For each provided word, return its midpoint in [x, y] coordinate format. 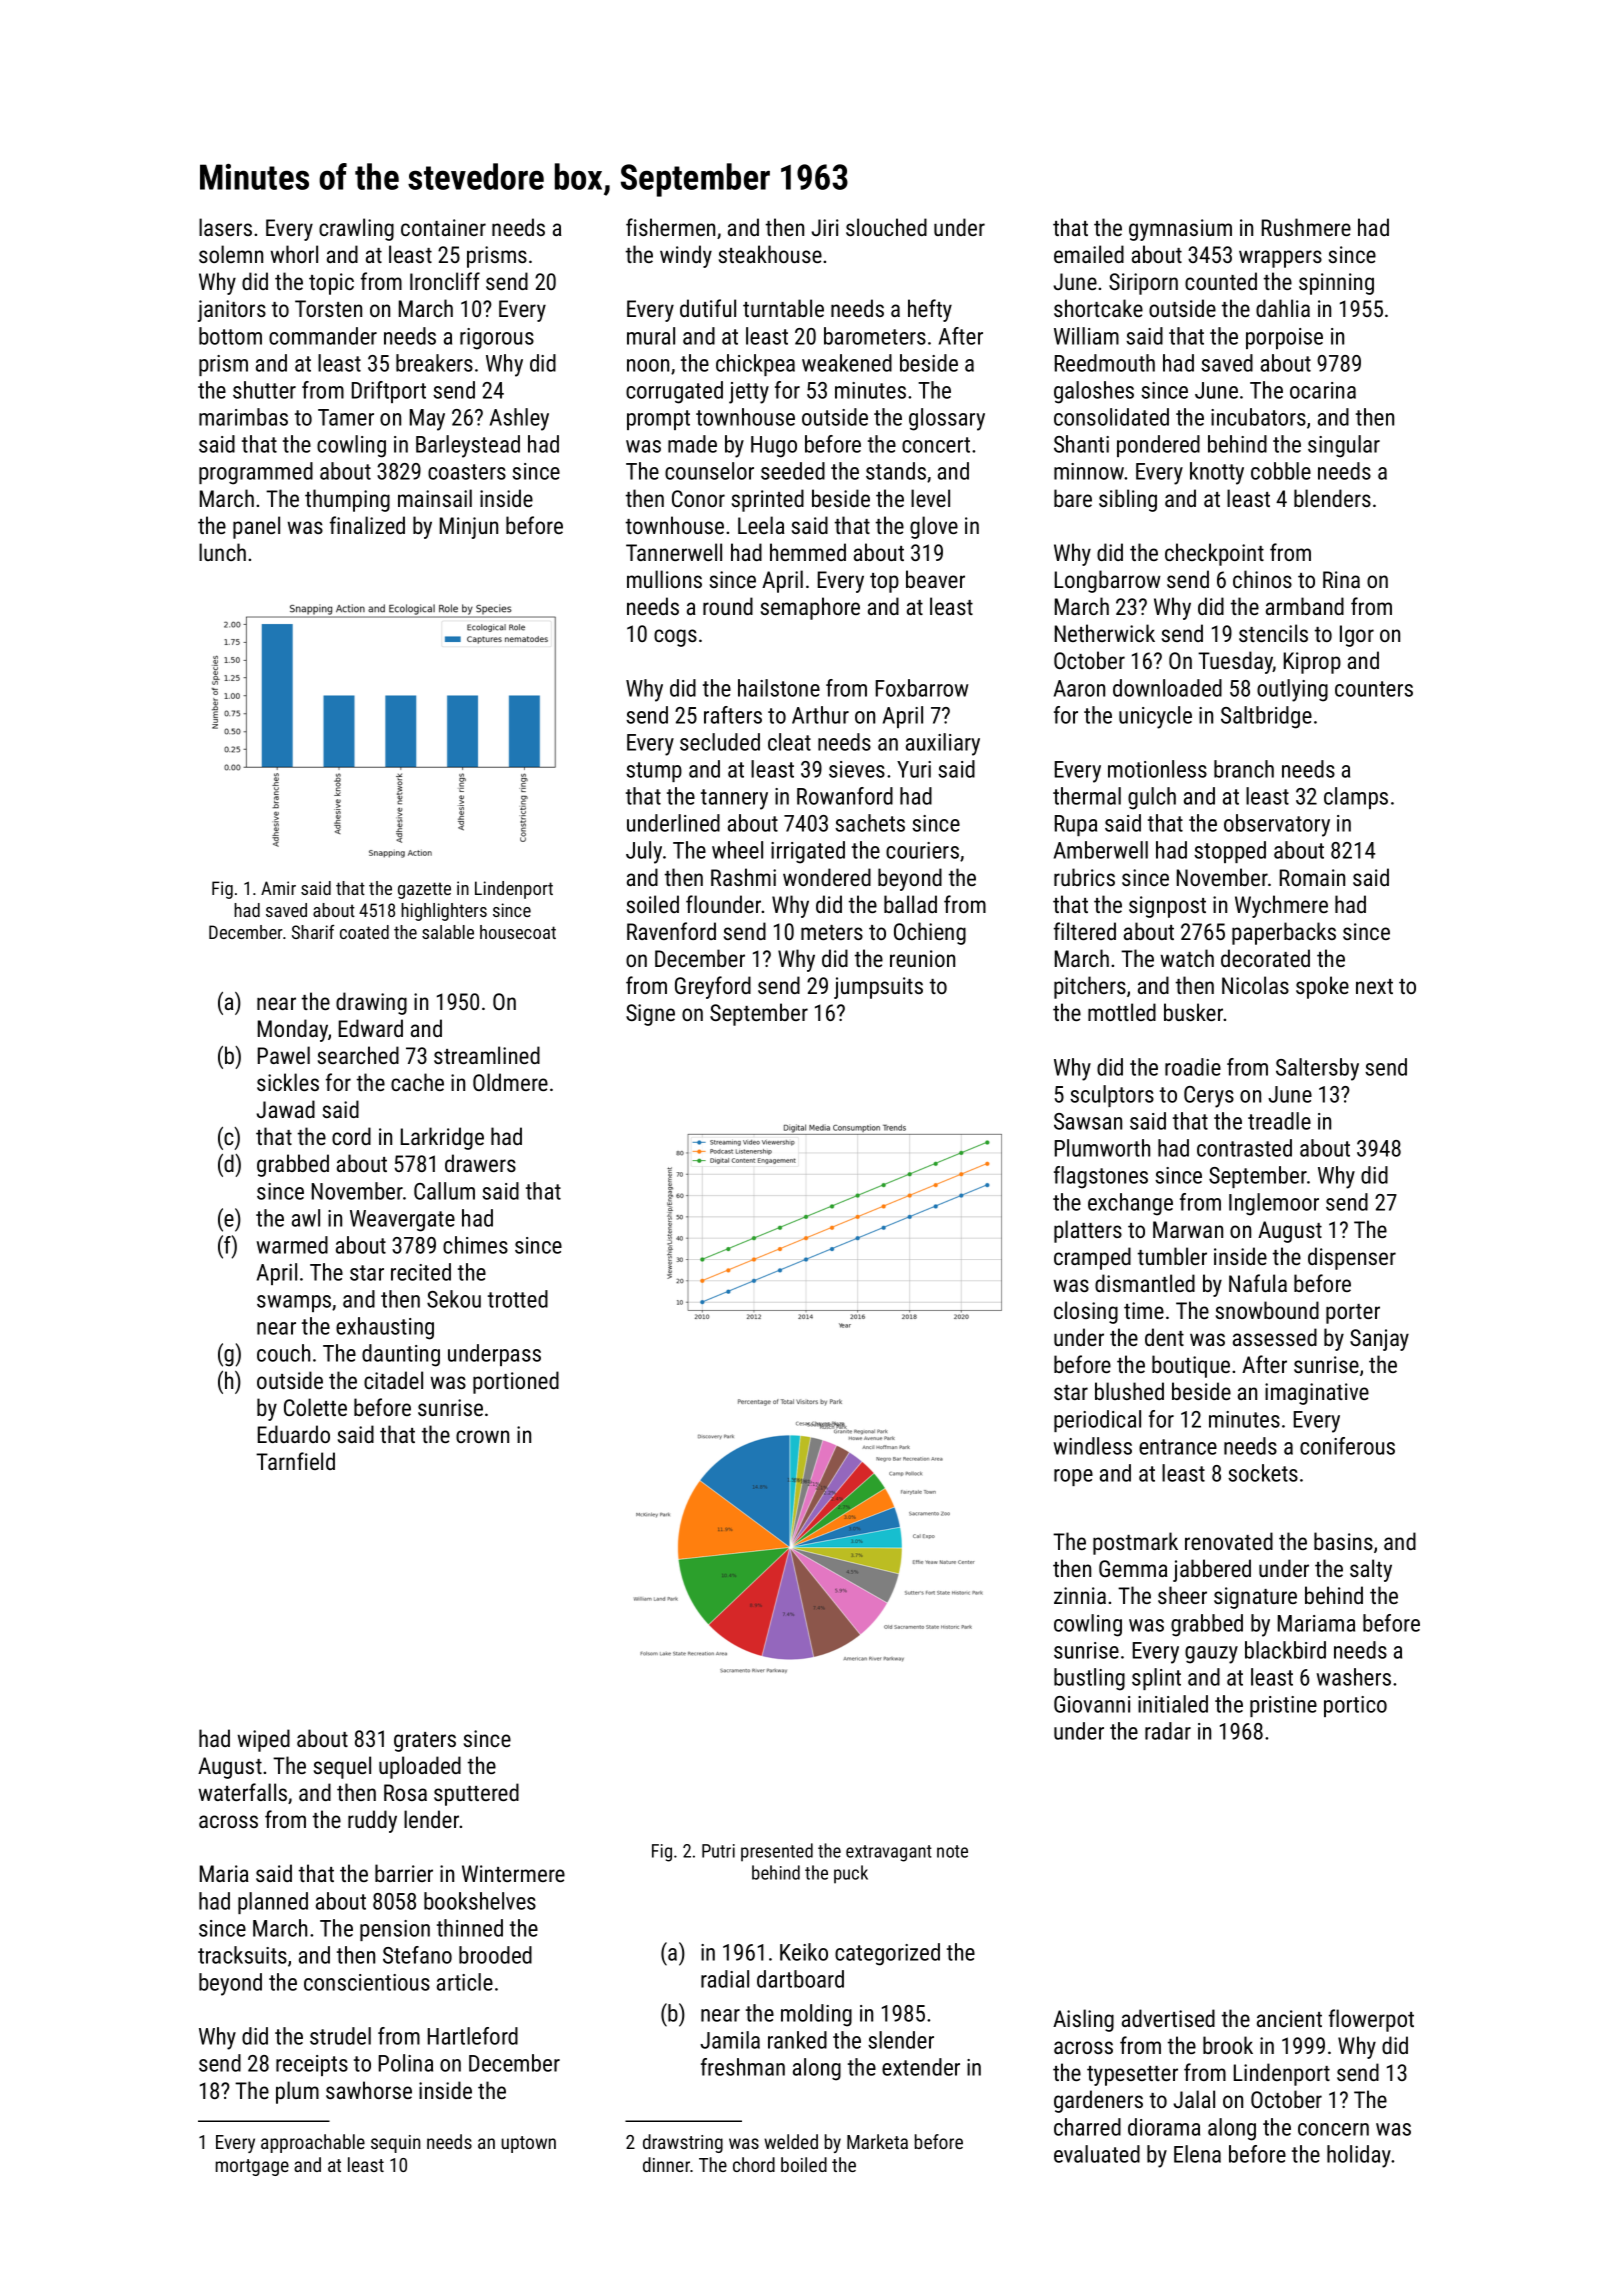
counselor [709, 471]
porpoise [1284, 338]
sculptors [1112, 1096]
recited [421, 1272]
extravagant [889, 1853]
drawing [371, 1003]
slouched [886, 227]
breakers [434, 363]
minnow [1089, 471]
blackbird [1285, 1650]
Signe [650, 1015]
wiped [263, 1740]
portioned [516, 1382]
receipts [312, 2065]
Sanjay [1379, 1340]
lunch [222, 552]
